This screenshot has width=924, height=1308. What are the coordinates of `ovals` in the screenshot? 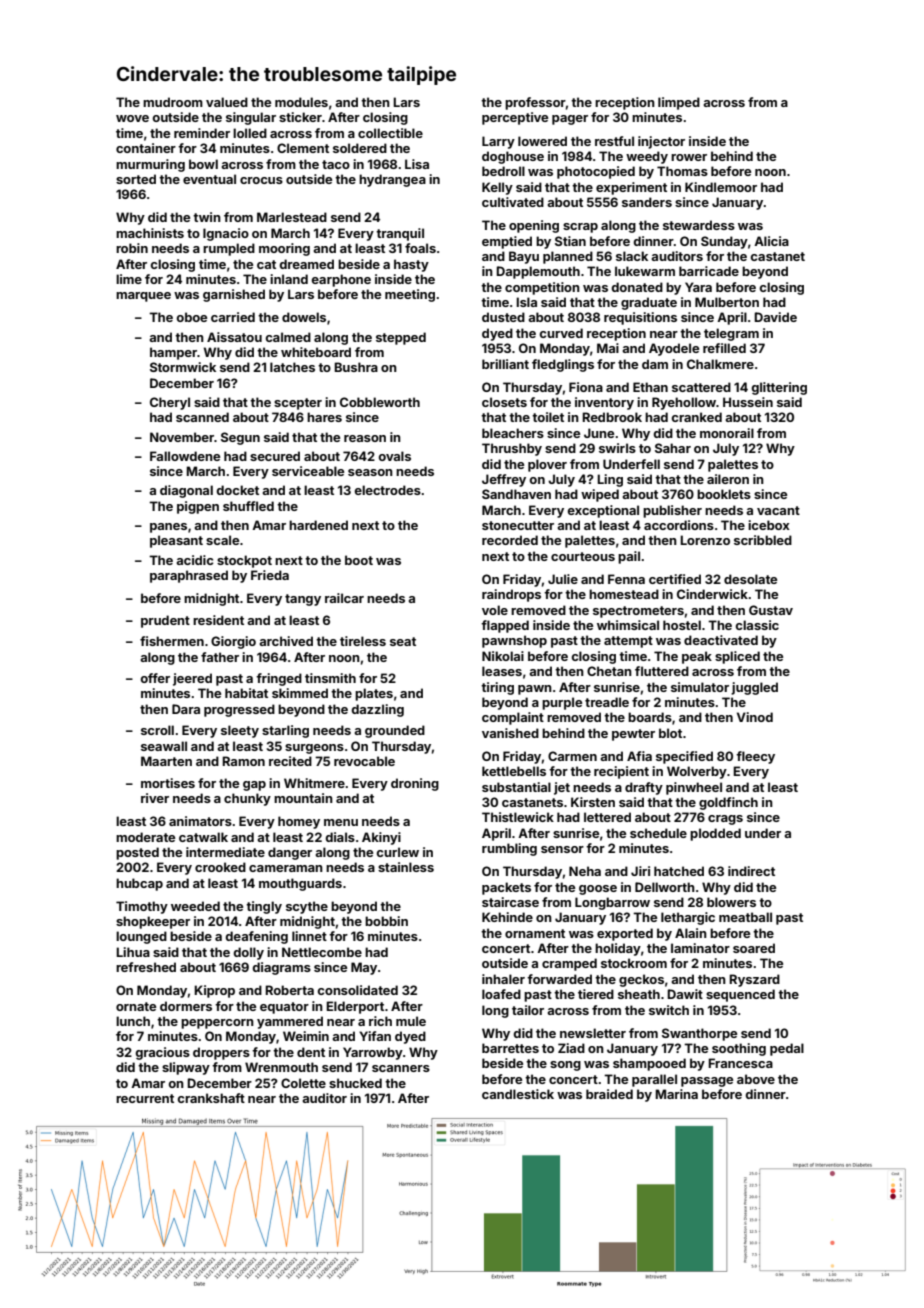 It's located at (394, 456).
